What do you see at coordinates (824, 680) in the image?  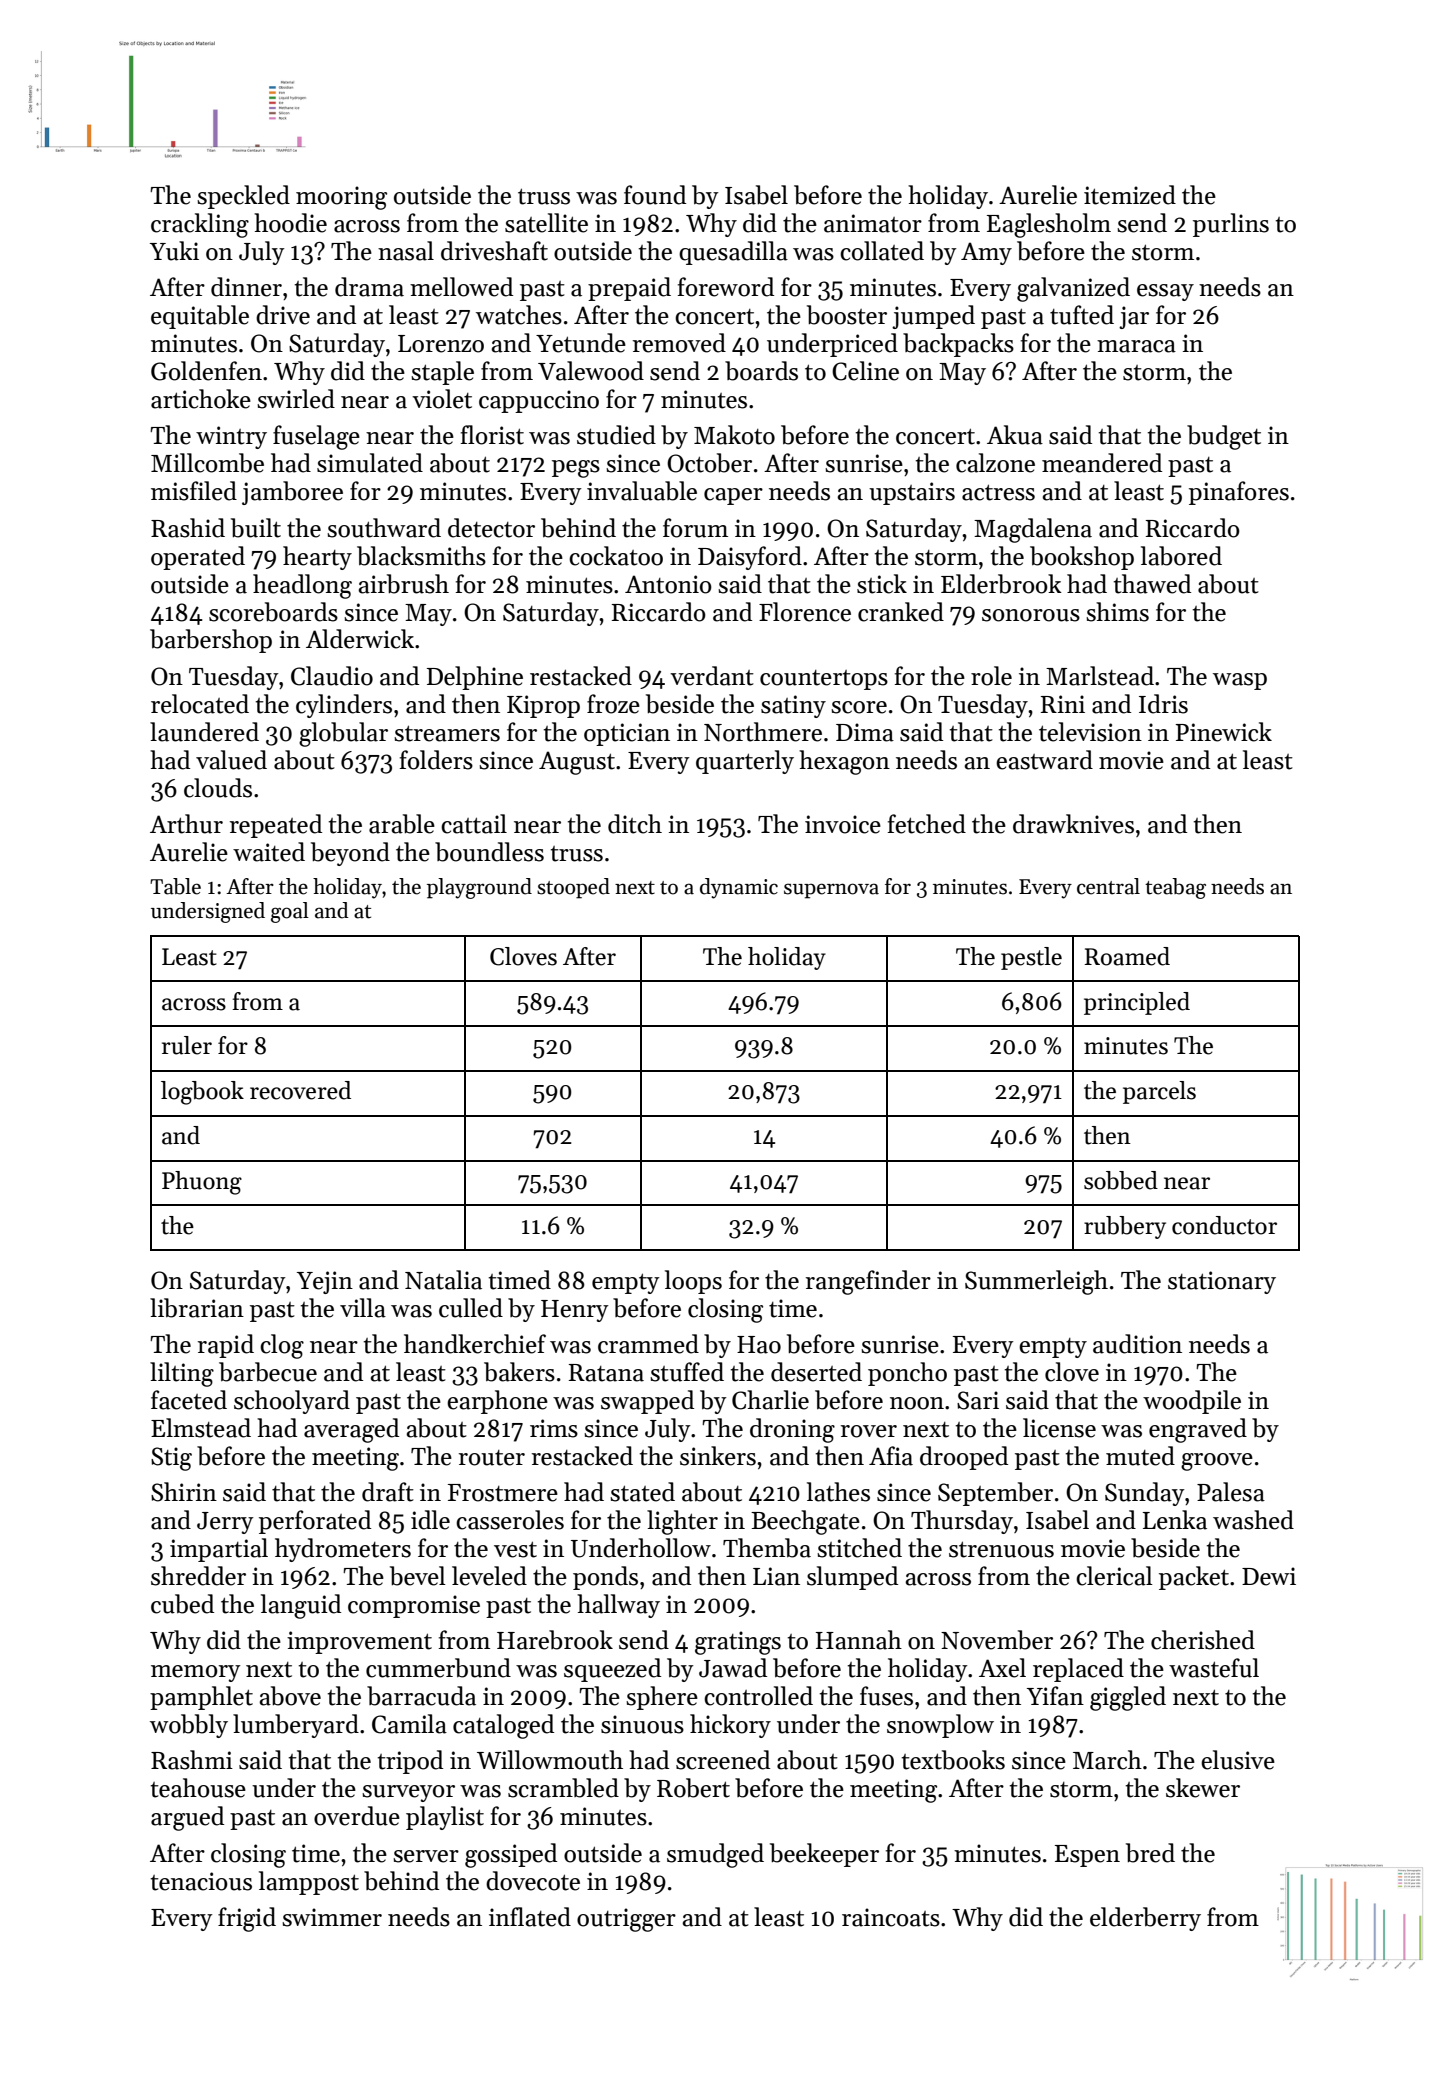 I see `countertops` at bounding box center [824, 680].
